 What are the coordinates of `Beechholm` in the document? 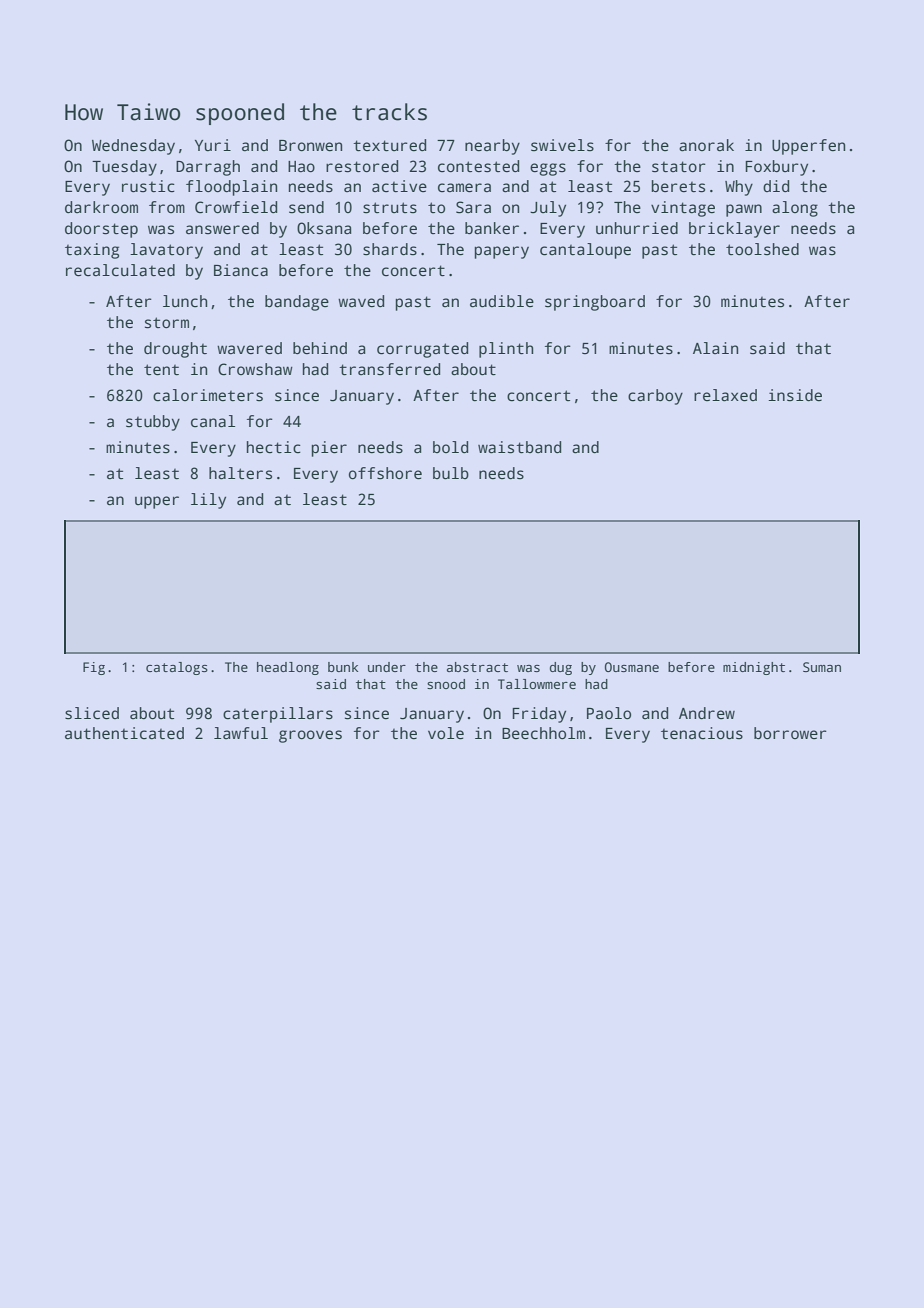 It's located at (543, 733).
